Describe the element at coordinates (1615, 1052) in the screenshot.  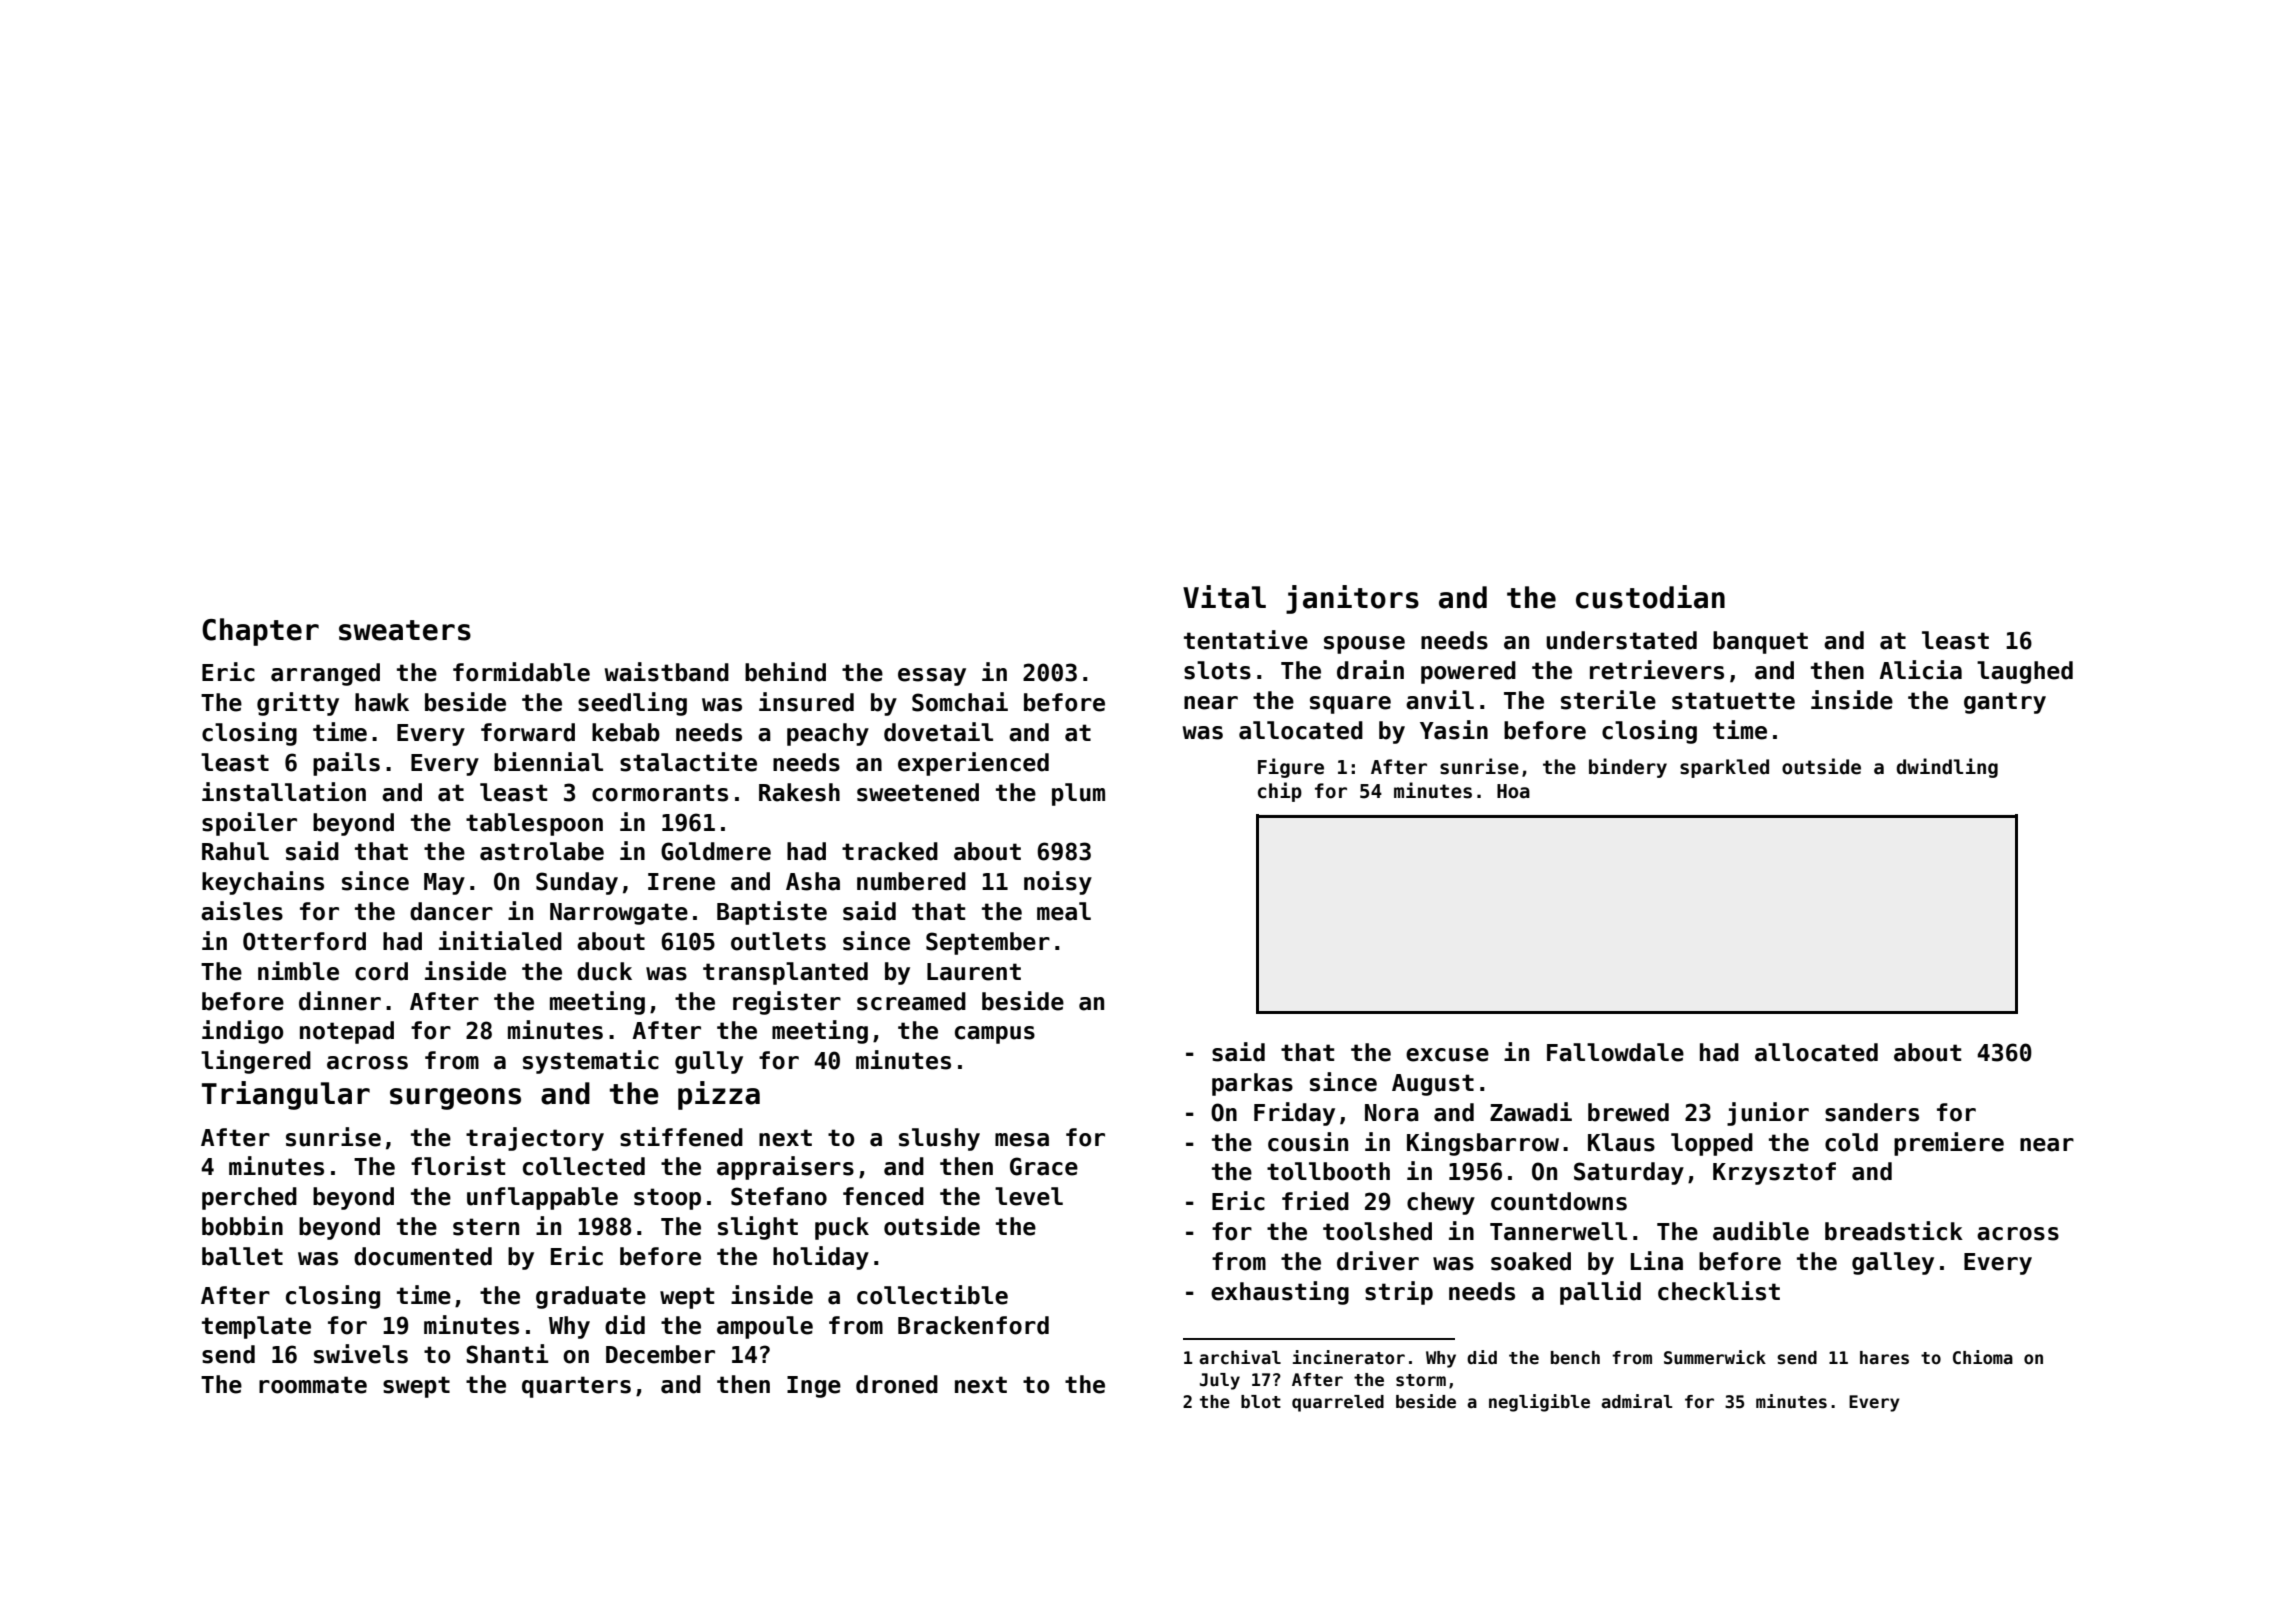
I see `Fallowdale` at that location.
